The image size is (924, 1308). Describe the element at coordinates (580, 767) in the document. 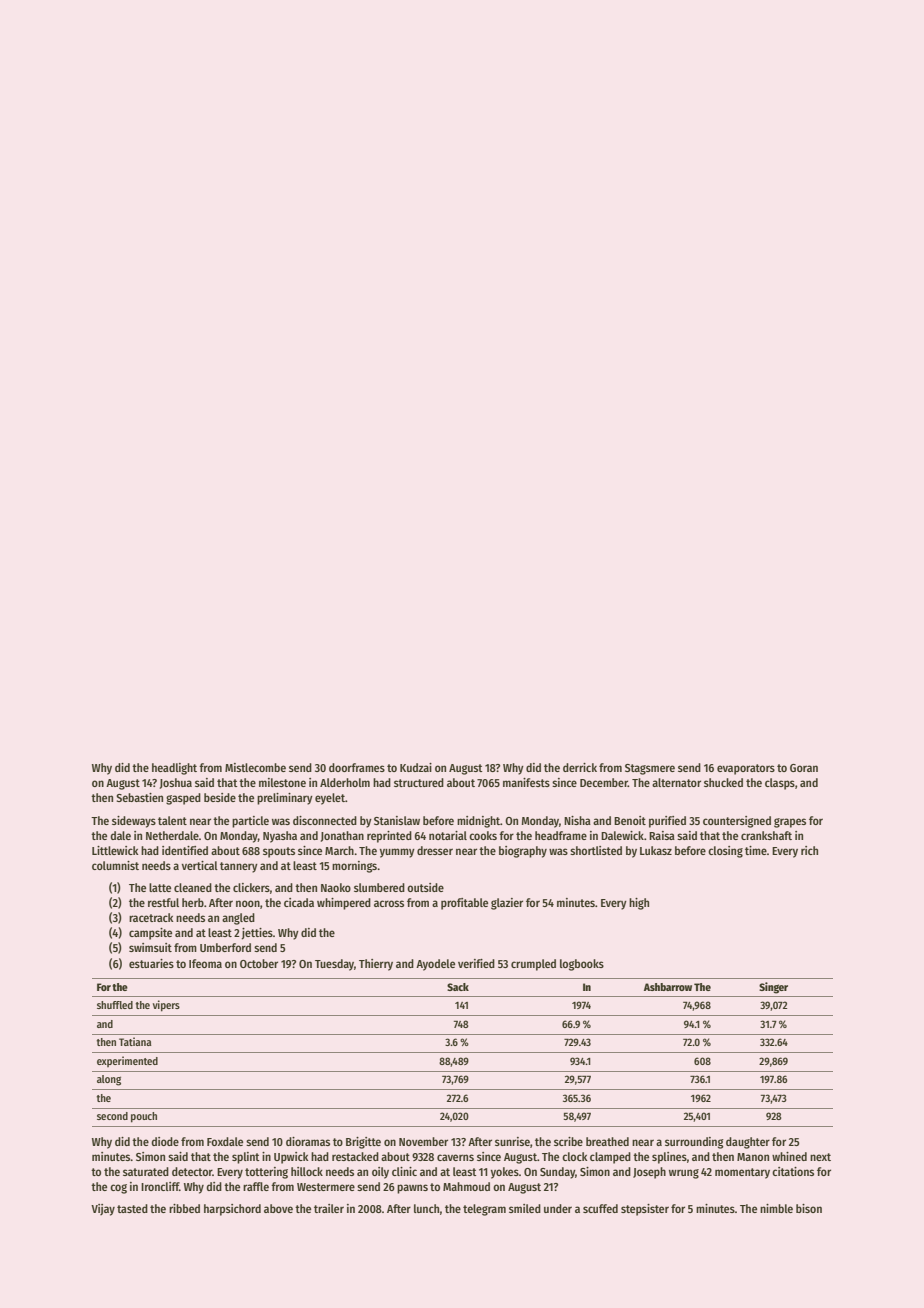

I see `derrick` at that location.
